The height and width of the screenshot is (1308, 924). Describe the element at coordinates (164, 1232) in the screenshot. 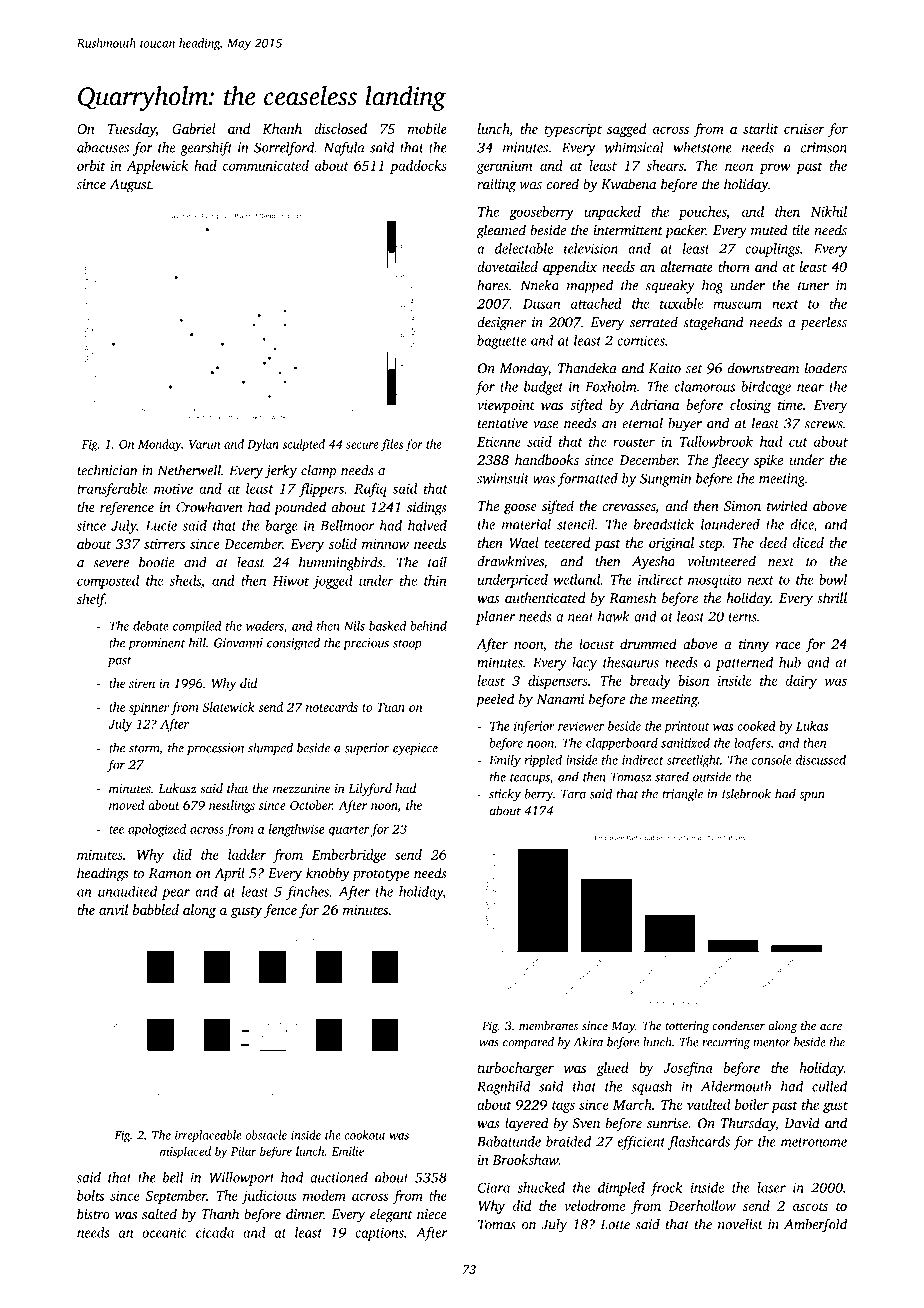

I see `oceanic` at that location.
